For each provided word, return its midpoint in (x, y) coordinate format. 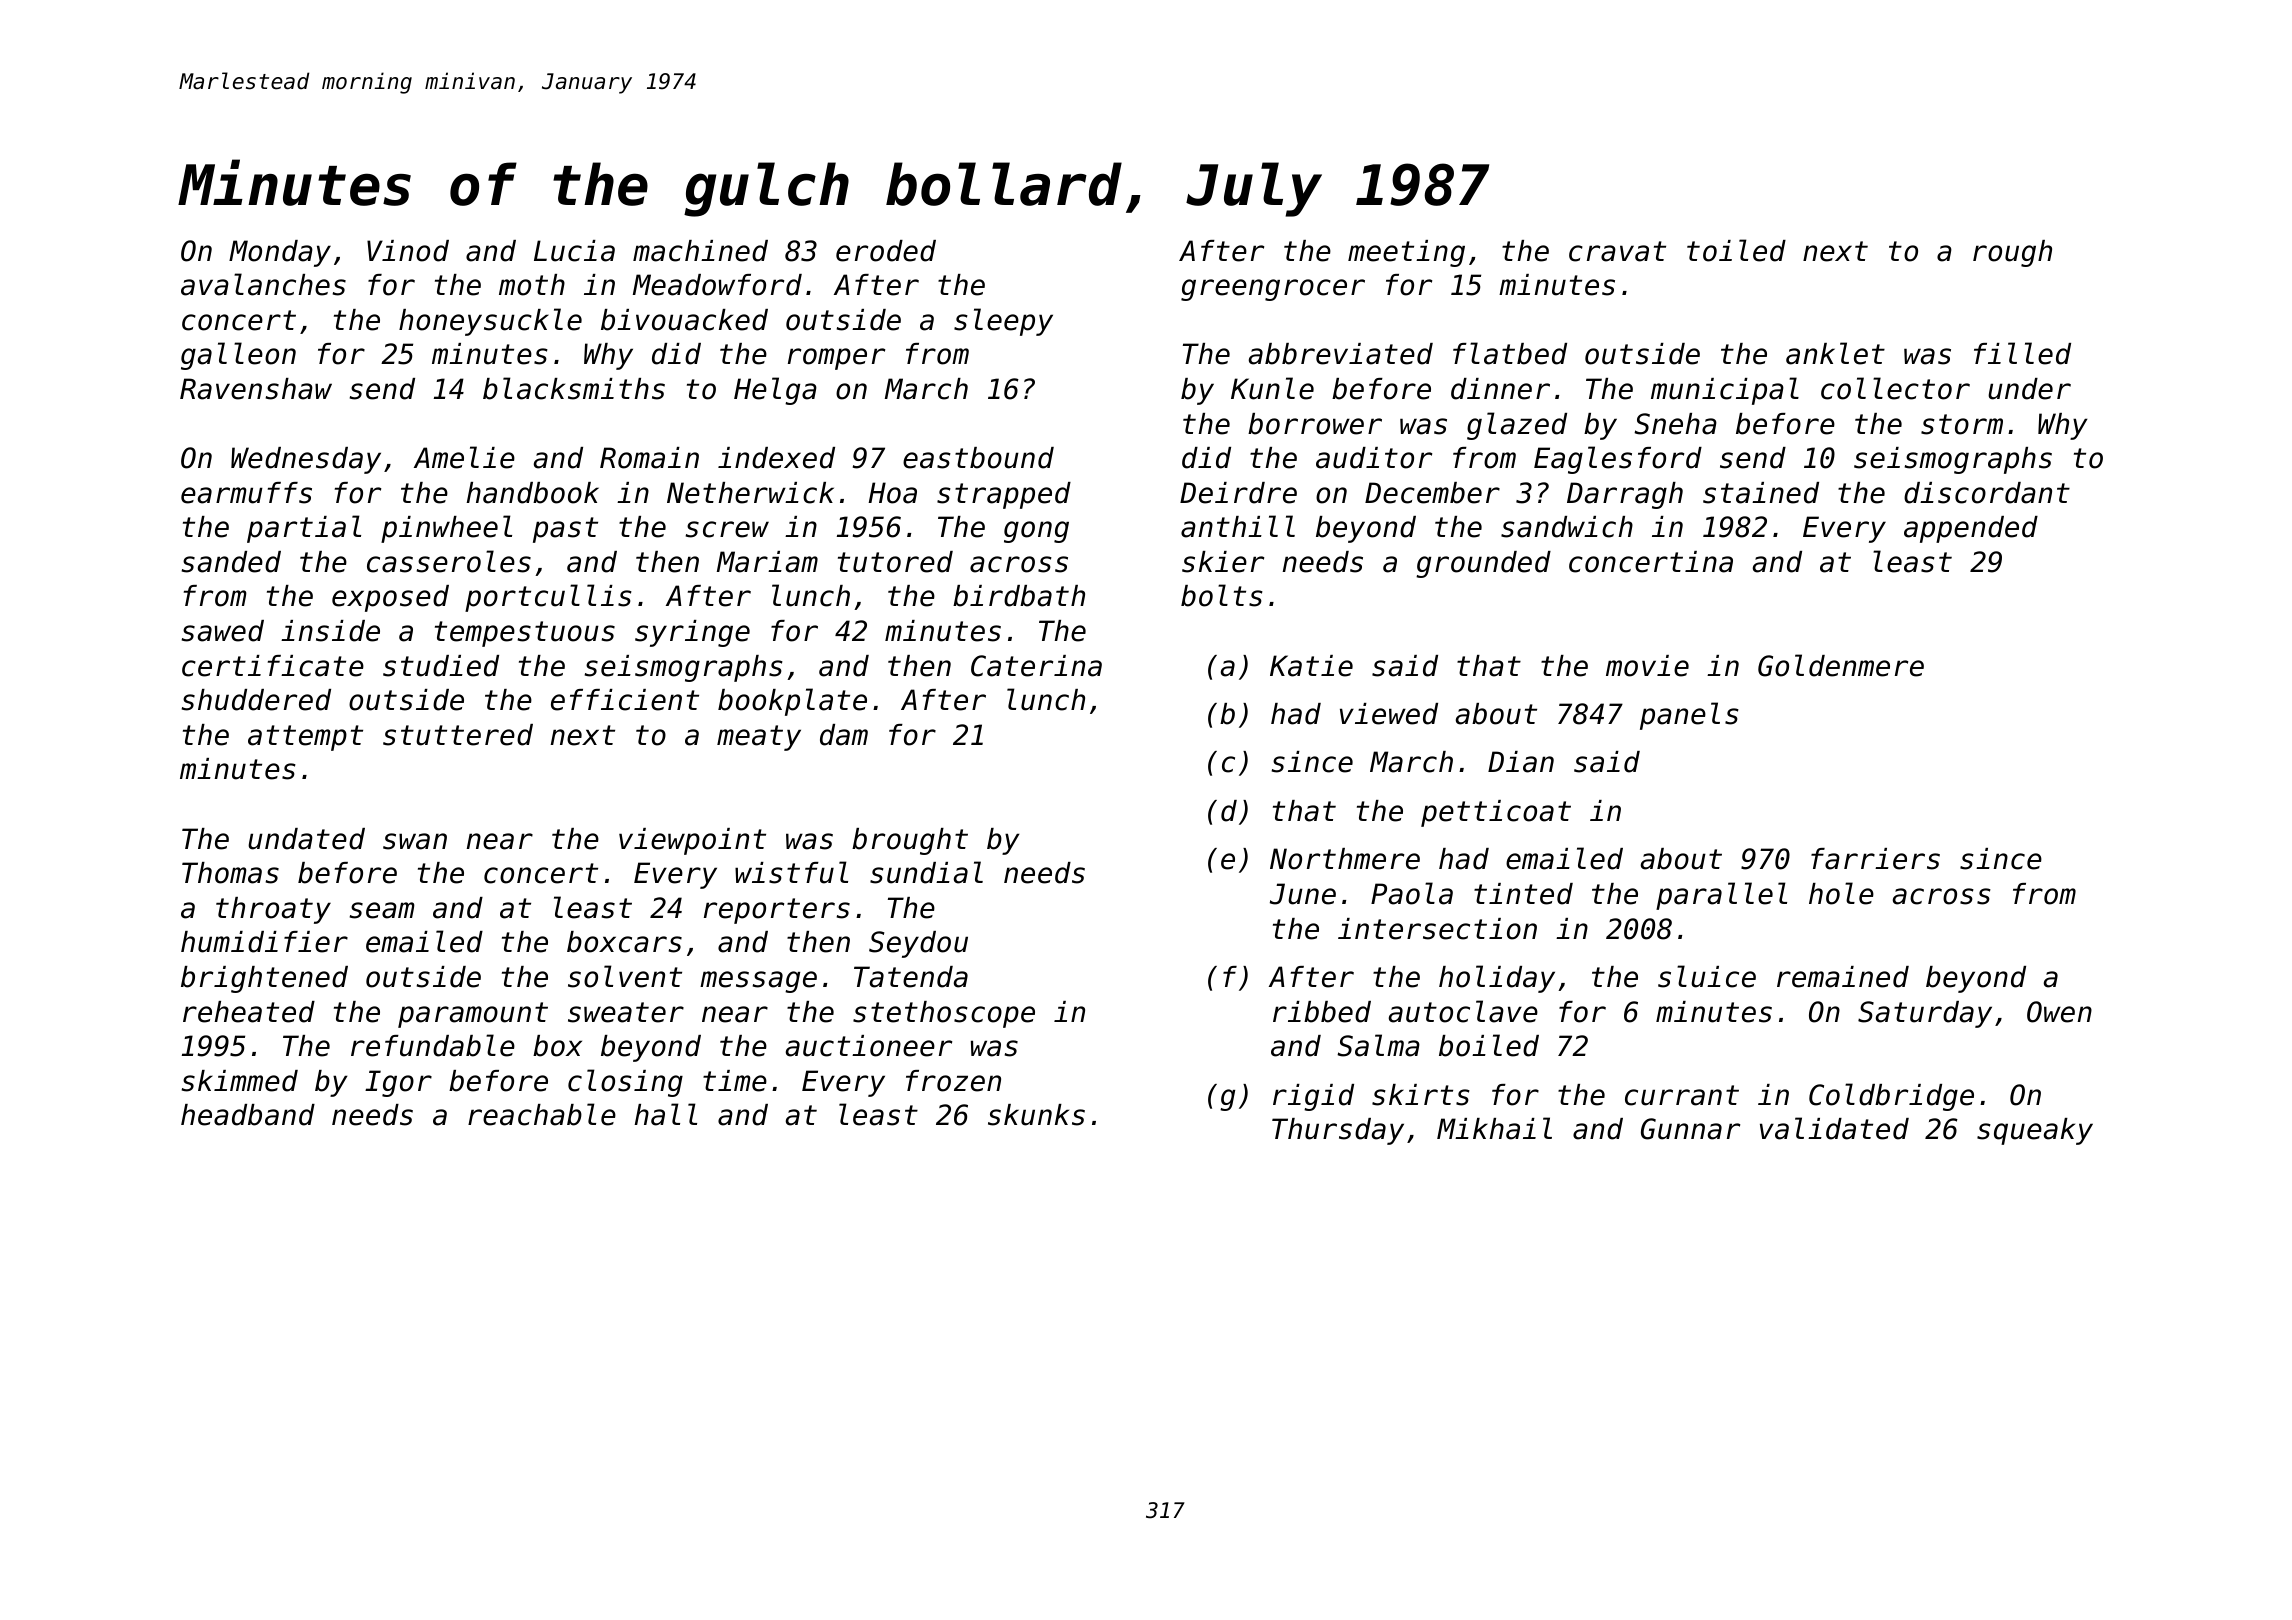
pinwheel (446, 529)
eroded (886, 251)
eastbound (978, 458)
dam (844, 735)
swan (415, 841)
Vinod (408, 251)
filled (2022, 353)
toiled (1736, 250)
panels (1689, 716)
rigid (1313, 1097)
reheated (249, 1012)
